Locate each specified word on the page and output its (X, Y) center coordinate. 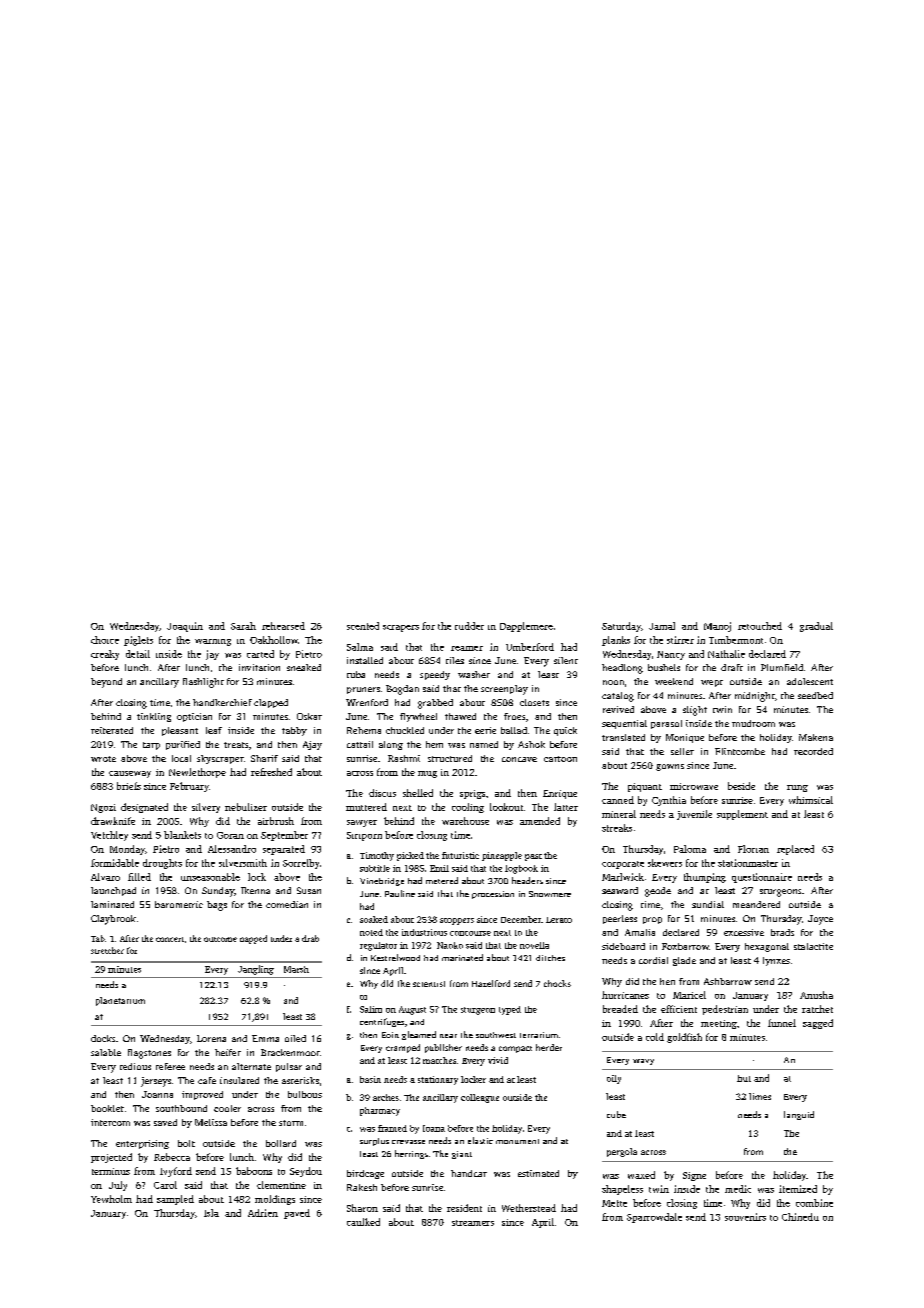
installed (365, 660)
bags (217, 906)
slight (695, 711)
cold (655, 1037)
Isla (211, 1213)
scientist (429, 984)
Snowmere (550, 894)
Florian (753, 849)
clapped (271, 703)
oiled (295, 1038)
